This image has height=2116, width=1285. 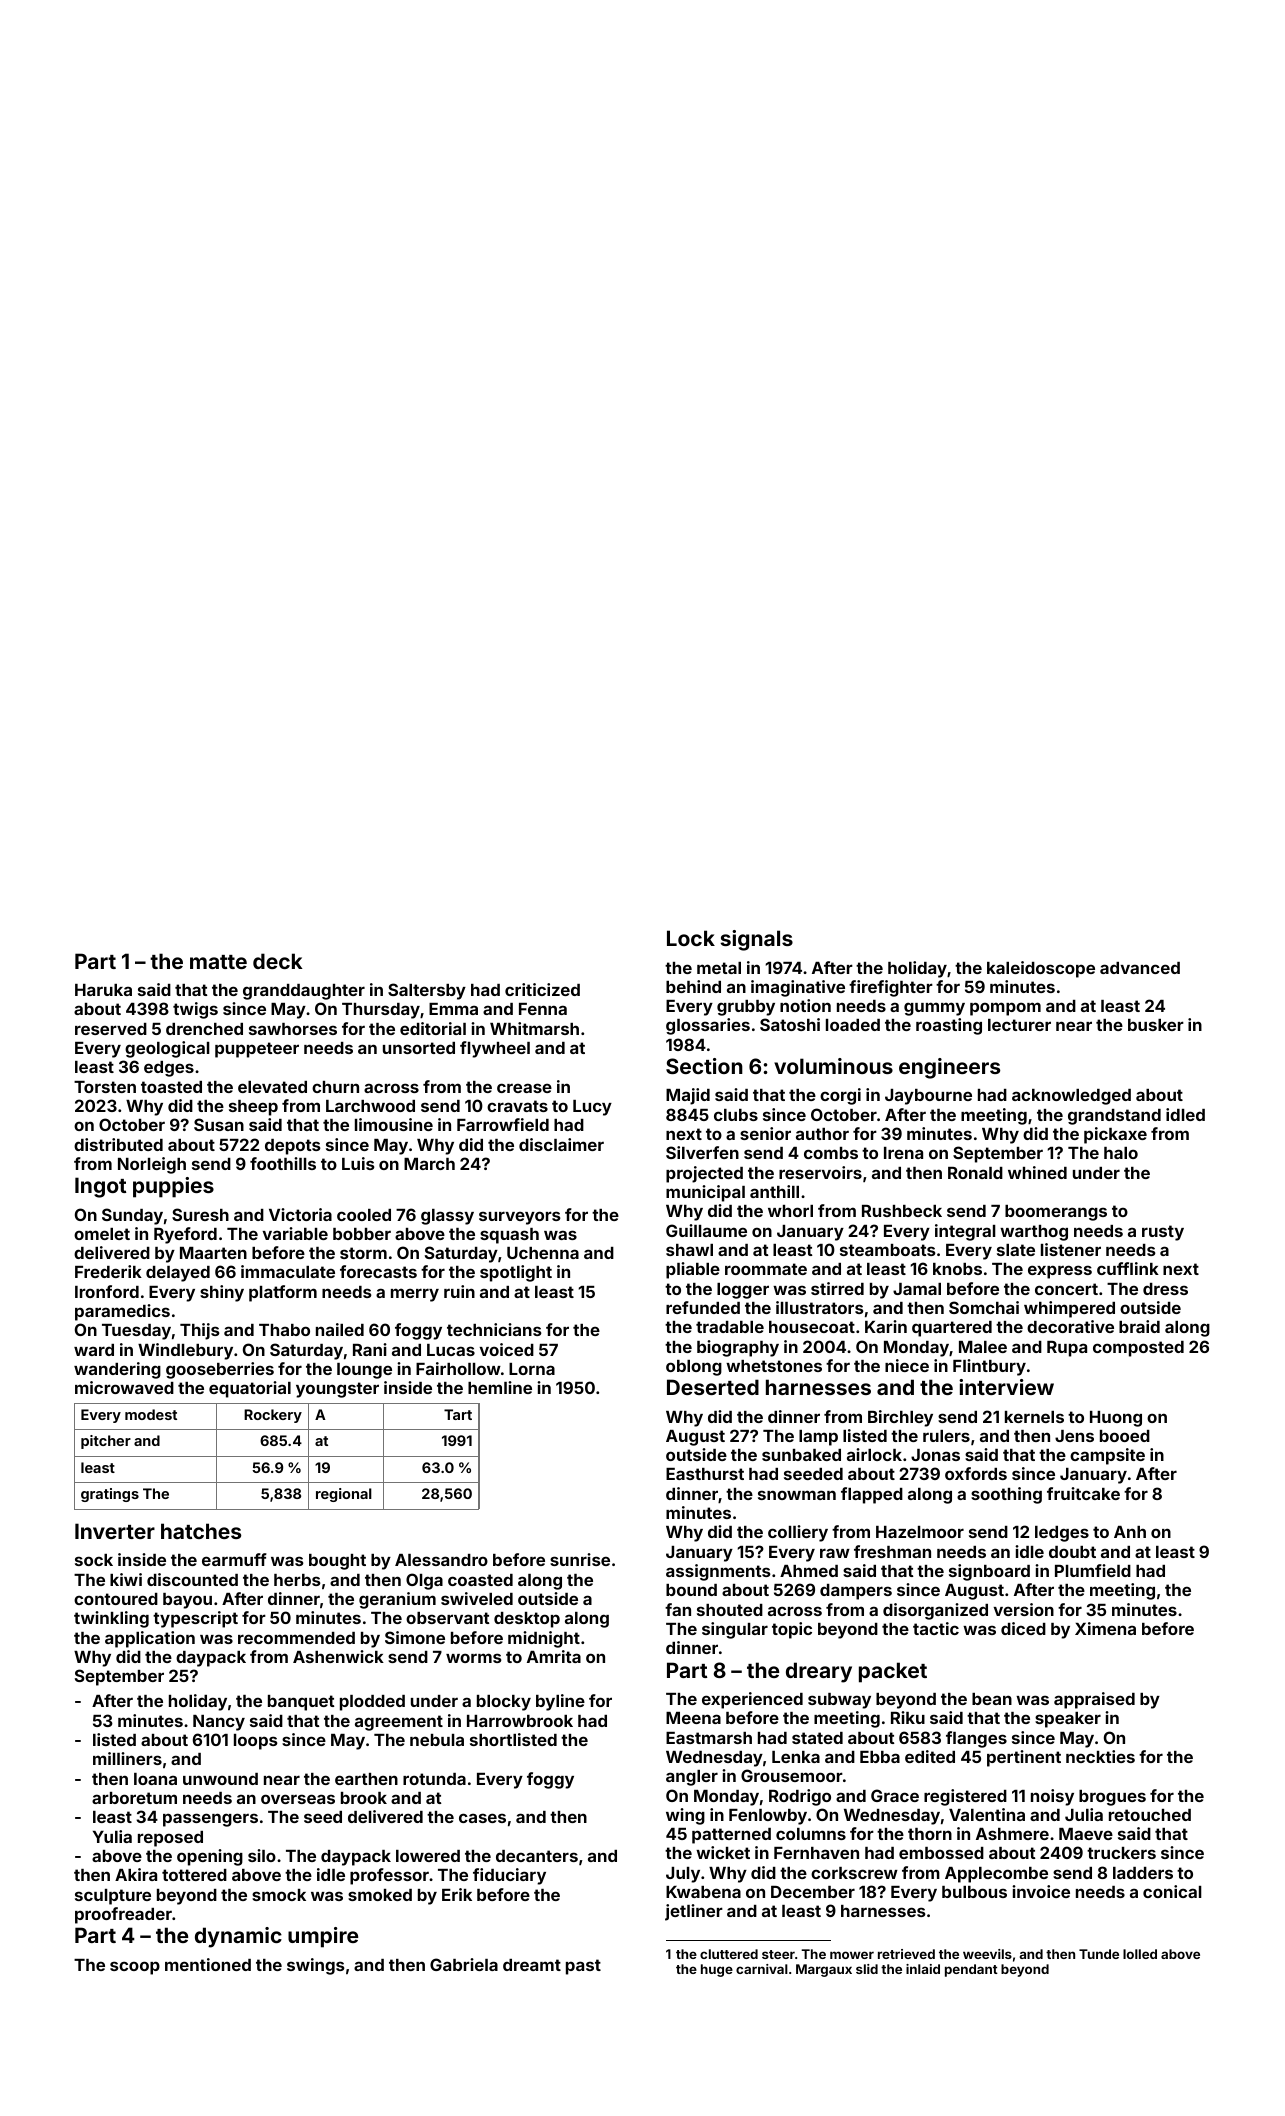 I want to click on Lorna, so click(x=532, y=1369).
